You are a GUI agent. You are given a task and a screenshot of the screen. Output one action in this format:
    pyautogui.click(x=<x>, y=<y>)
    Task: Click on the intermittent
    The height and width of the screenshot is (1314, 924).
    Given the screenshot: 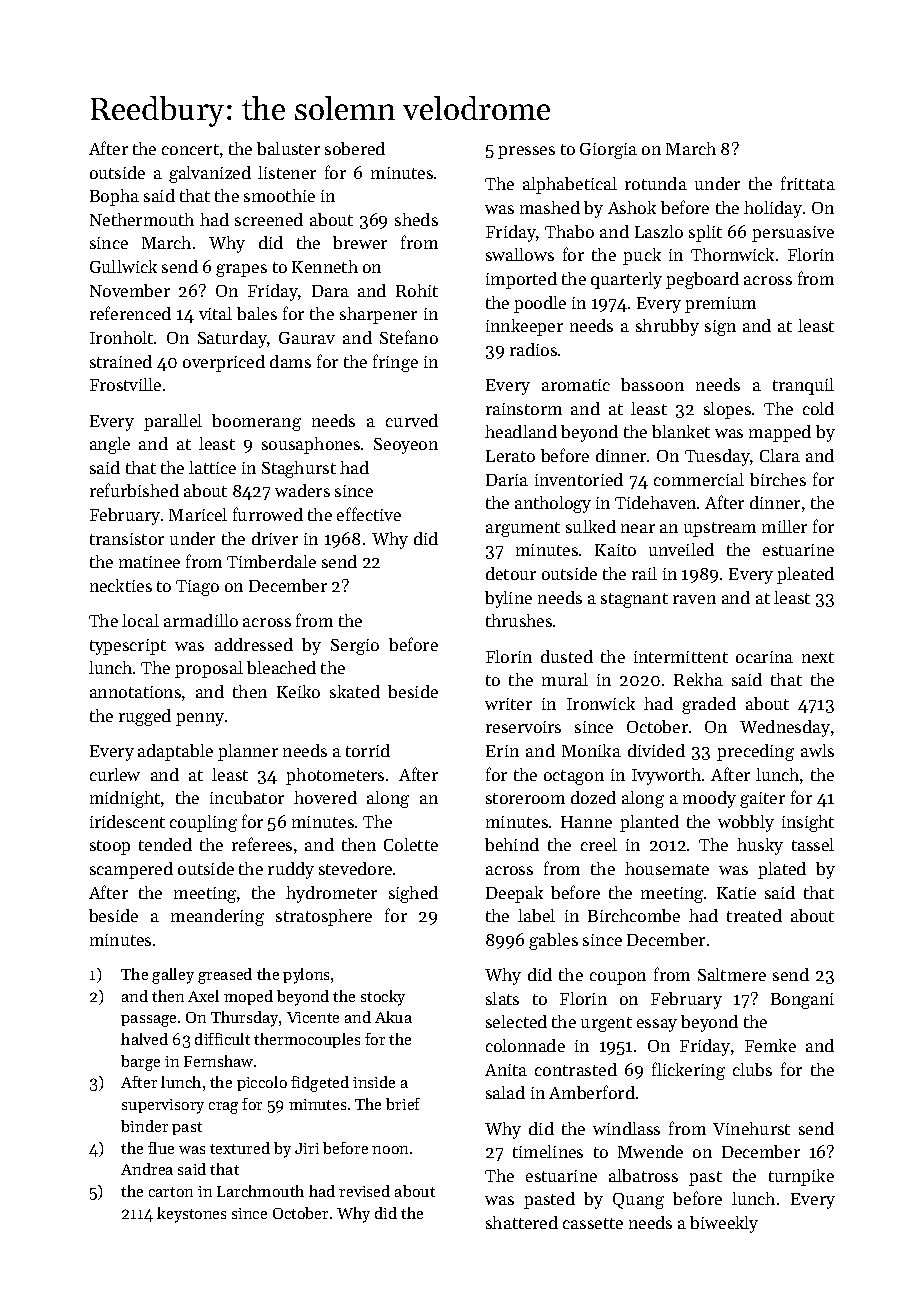 What is the action you would take?
    pyautogui.click(x=681, y=657)
